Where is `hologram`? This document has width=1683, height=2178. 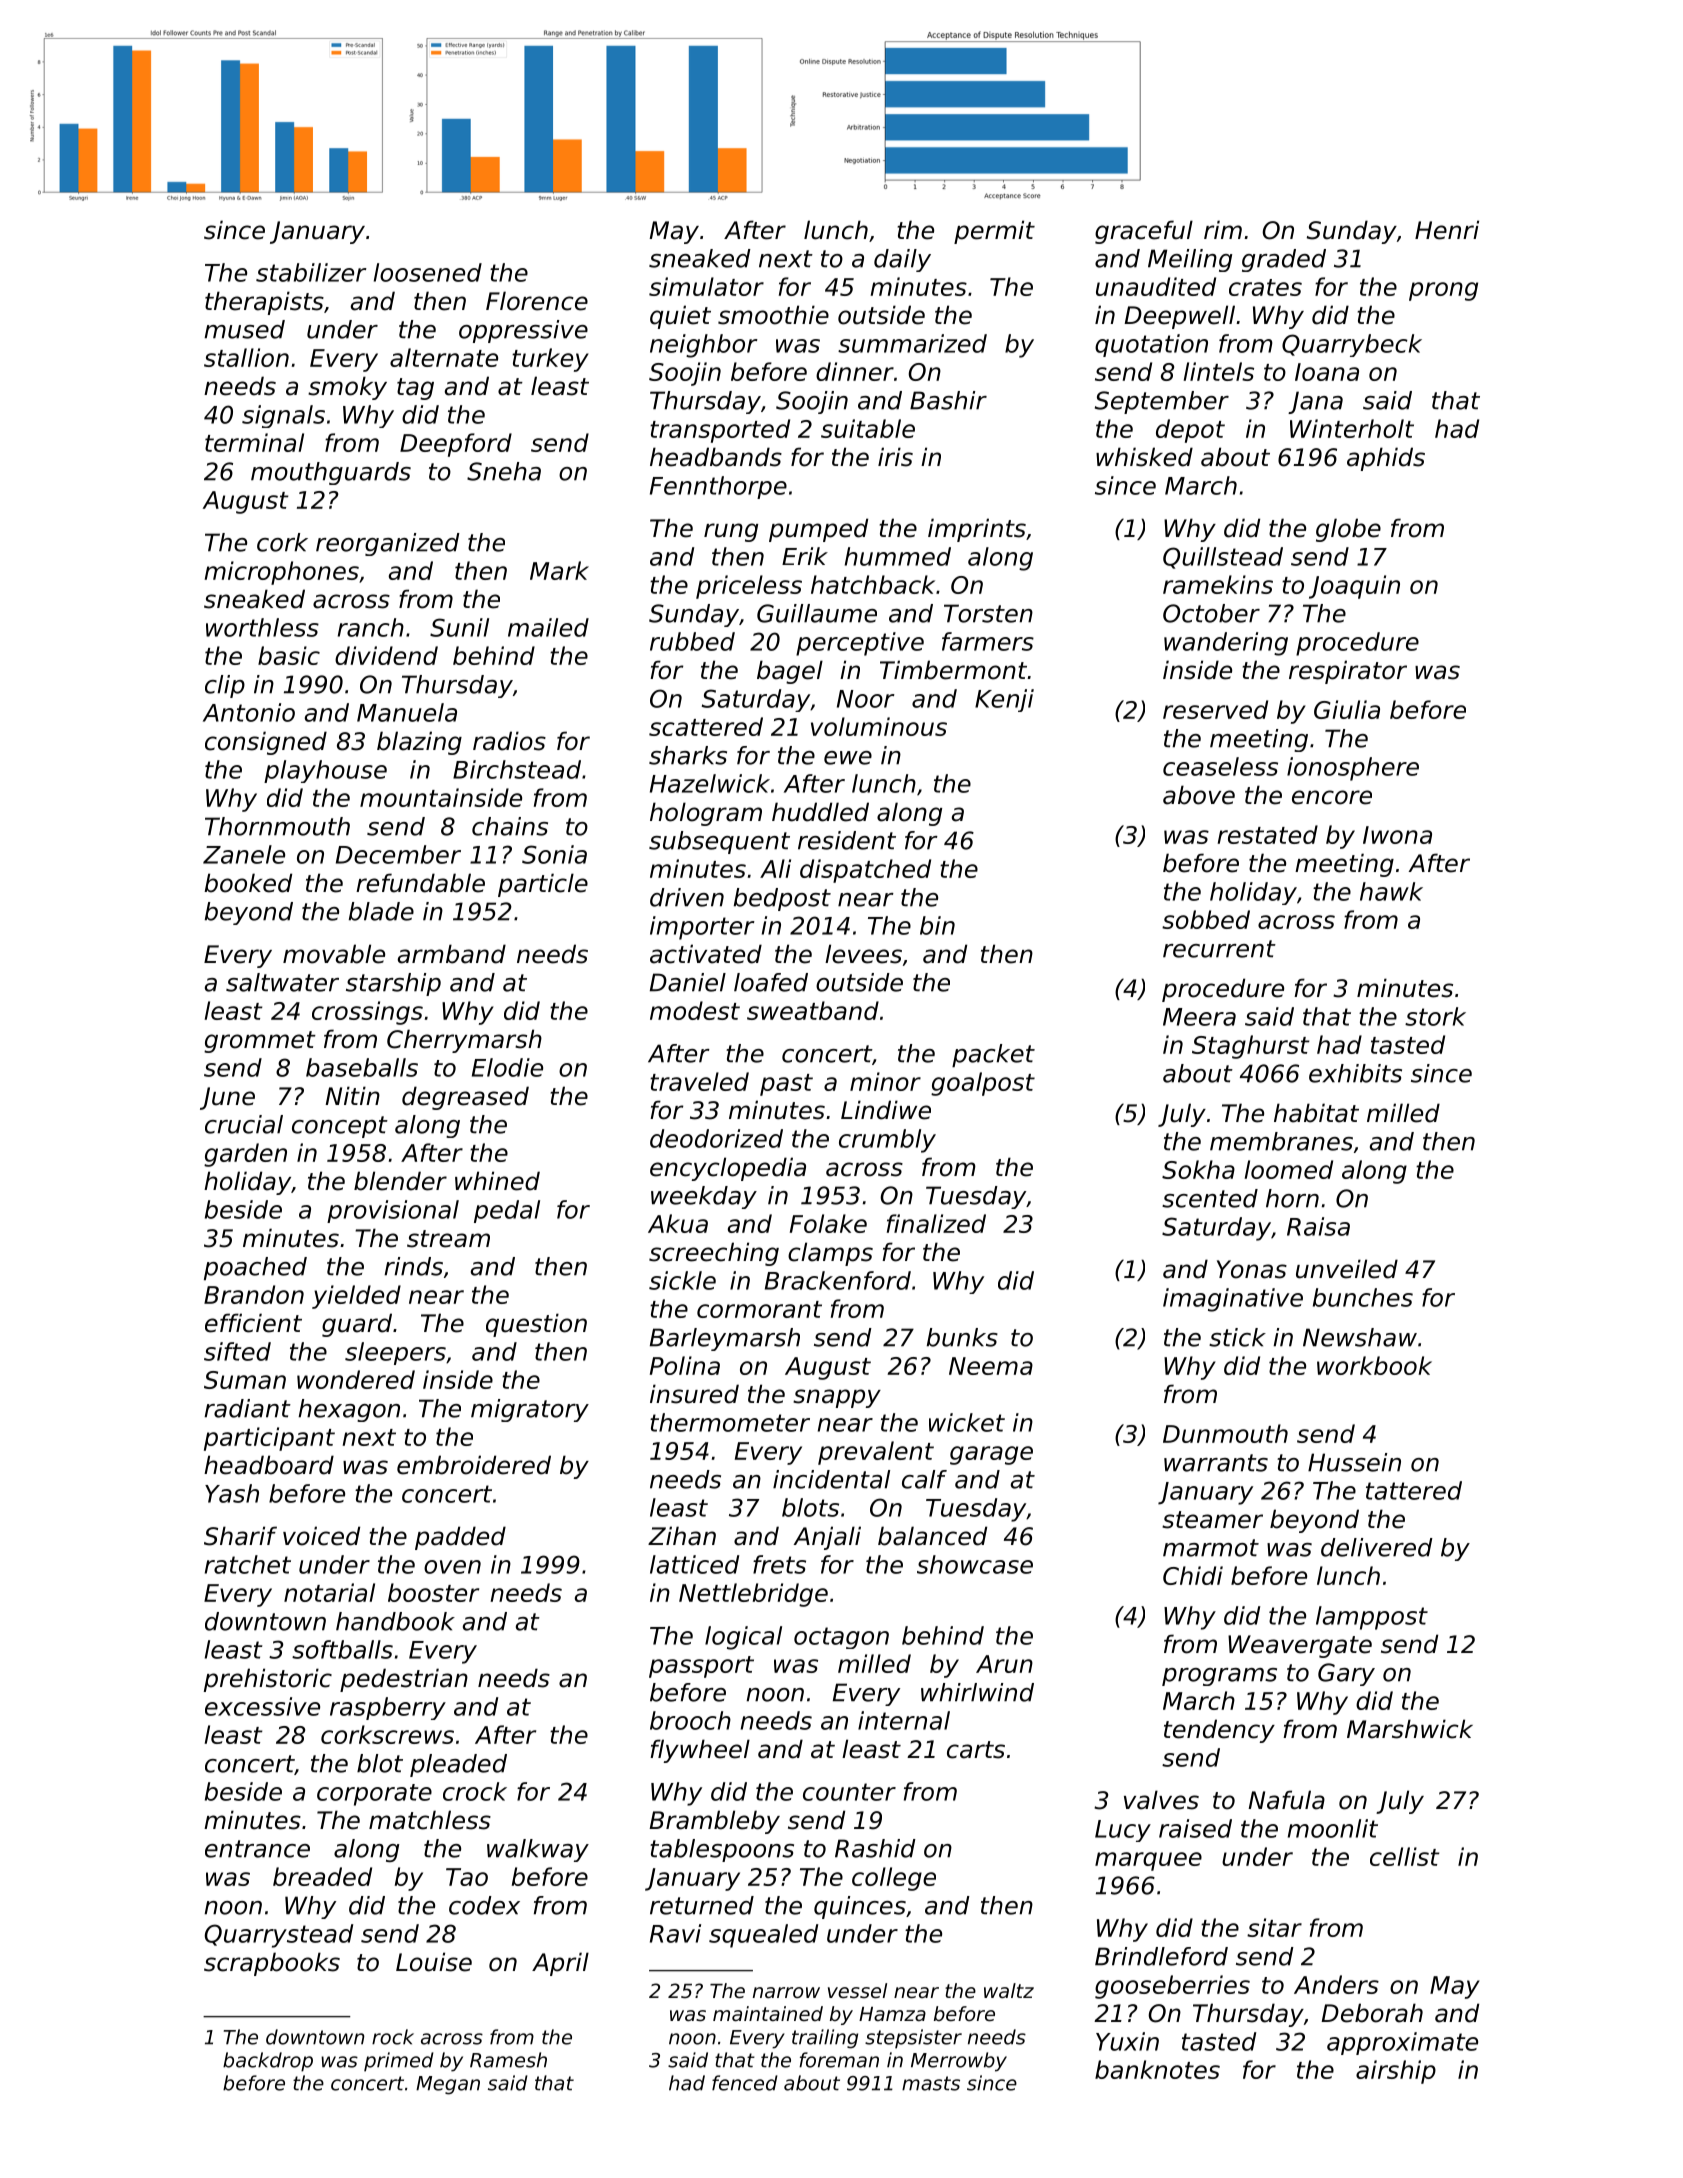
hologram is located at coordinates (706, 814).
